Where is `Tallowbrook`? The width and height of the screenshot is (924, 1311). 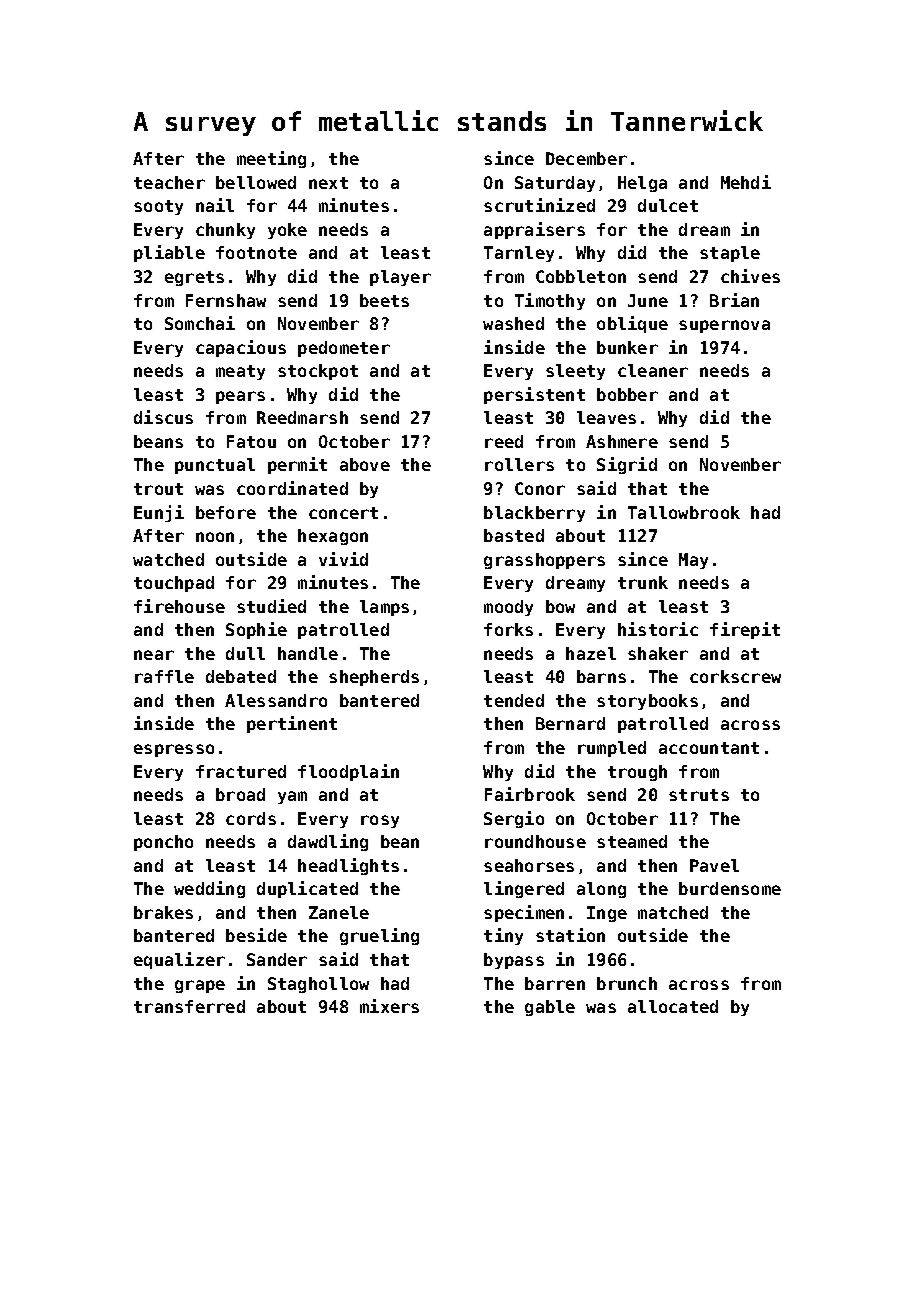
Tallowbrook is located at coordinates (684, 512).
